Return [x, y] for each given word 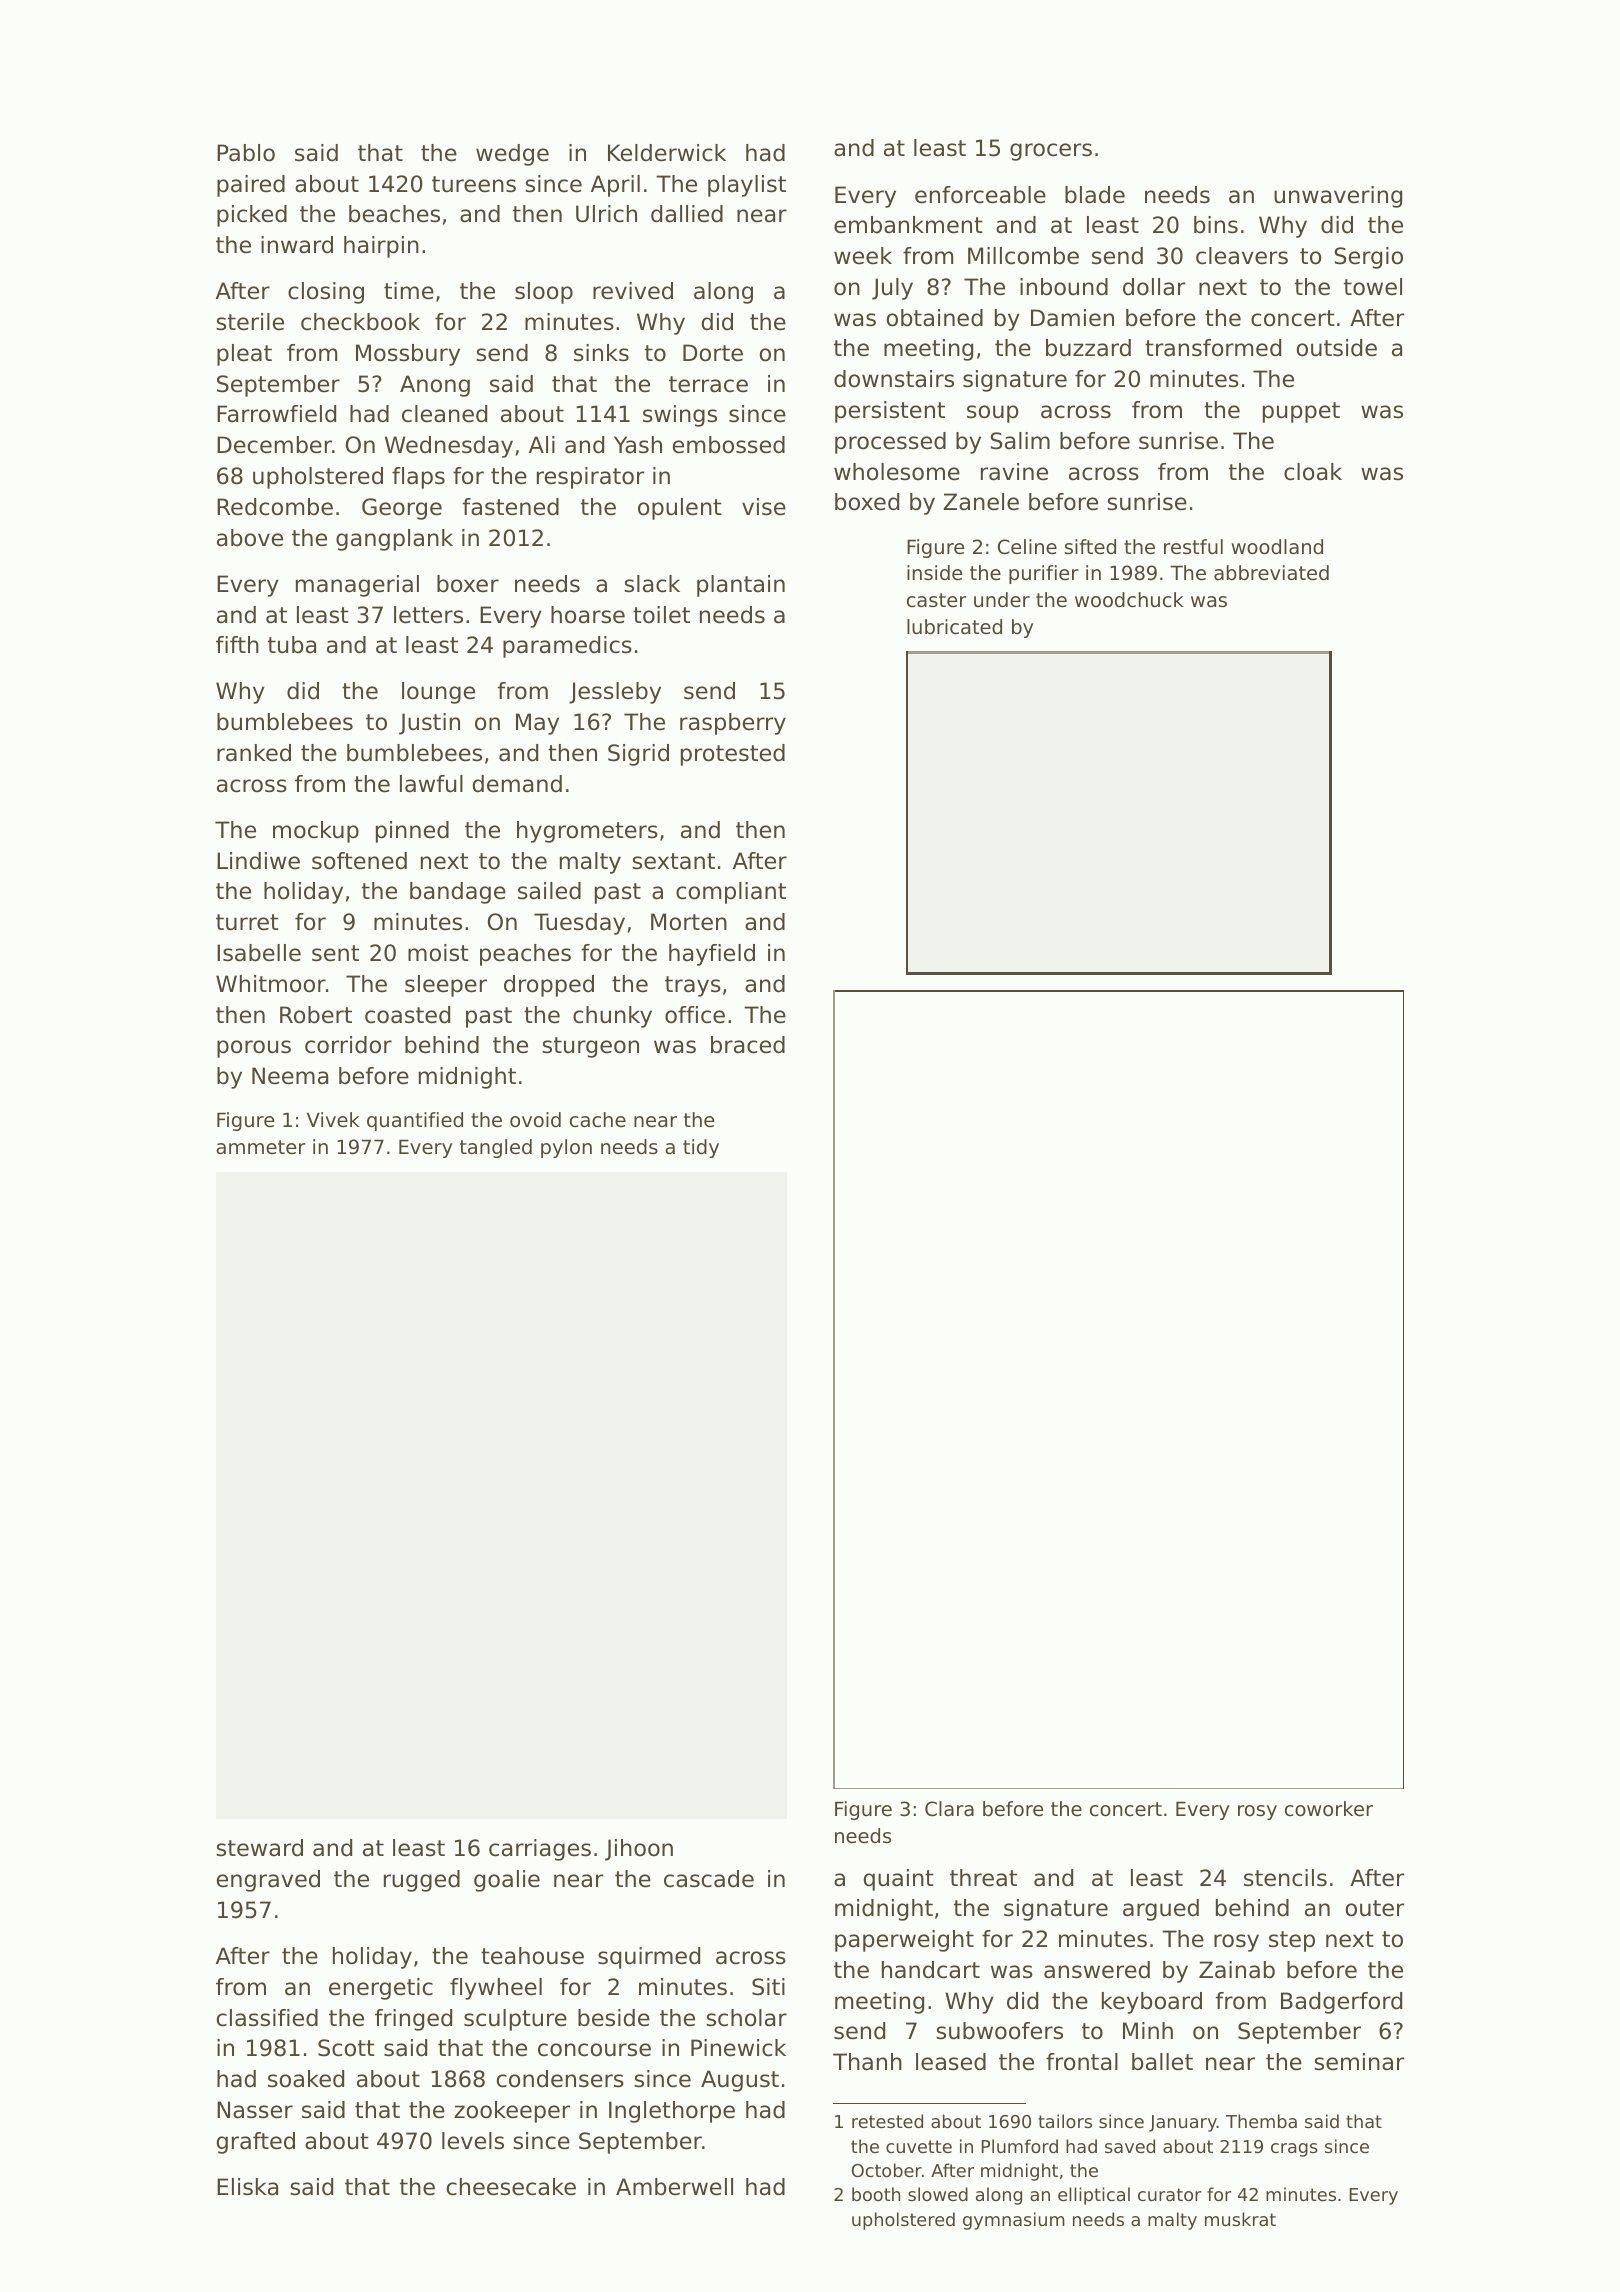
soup [993, 414]
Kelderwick [667, 153]
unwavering [1338, 197]
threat [983, 1878]
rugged [422, 1881]
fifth [237, 644]
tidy [701, 1148]
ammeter [260, 1147]
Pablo [246, 153]
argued [1161, 1910]
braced [748, 1045]
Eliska [247, 2187]
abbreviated [1271, 573]
